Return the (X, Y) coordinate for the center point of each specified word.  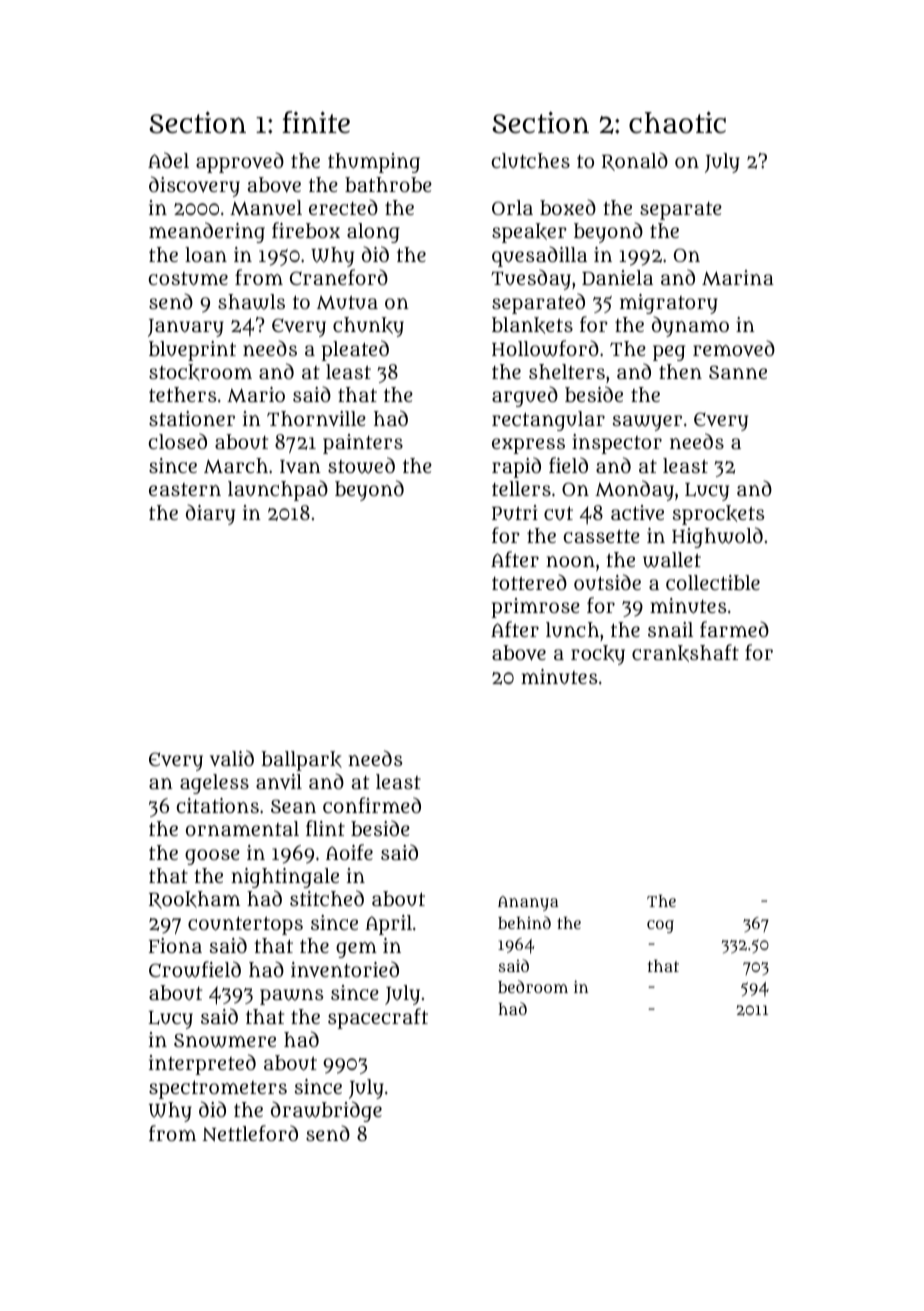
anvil (279, 781)
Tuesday (531, 279)
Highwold (717, 537)
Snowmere (225, 1040)
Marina (738, 278)
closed (178, 441)
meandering (207, 232)
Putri (515, 513)
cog (660, 926)
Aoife (349, 852)
